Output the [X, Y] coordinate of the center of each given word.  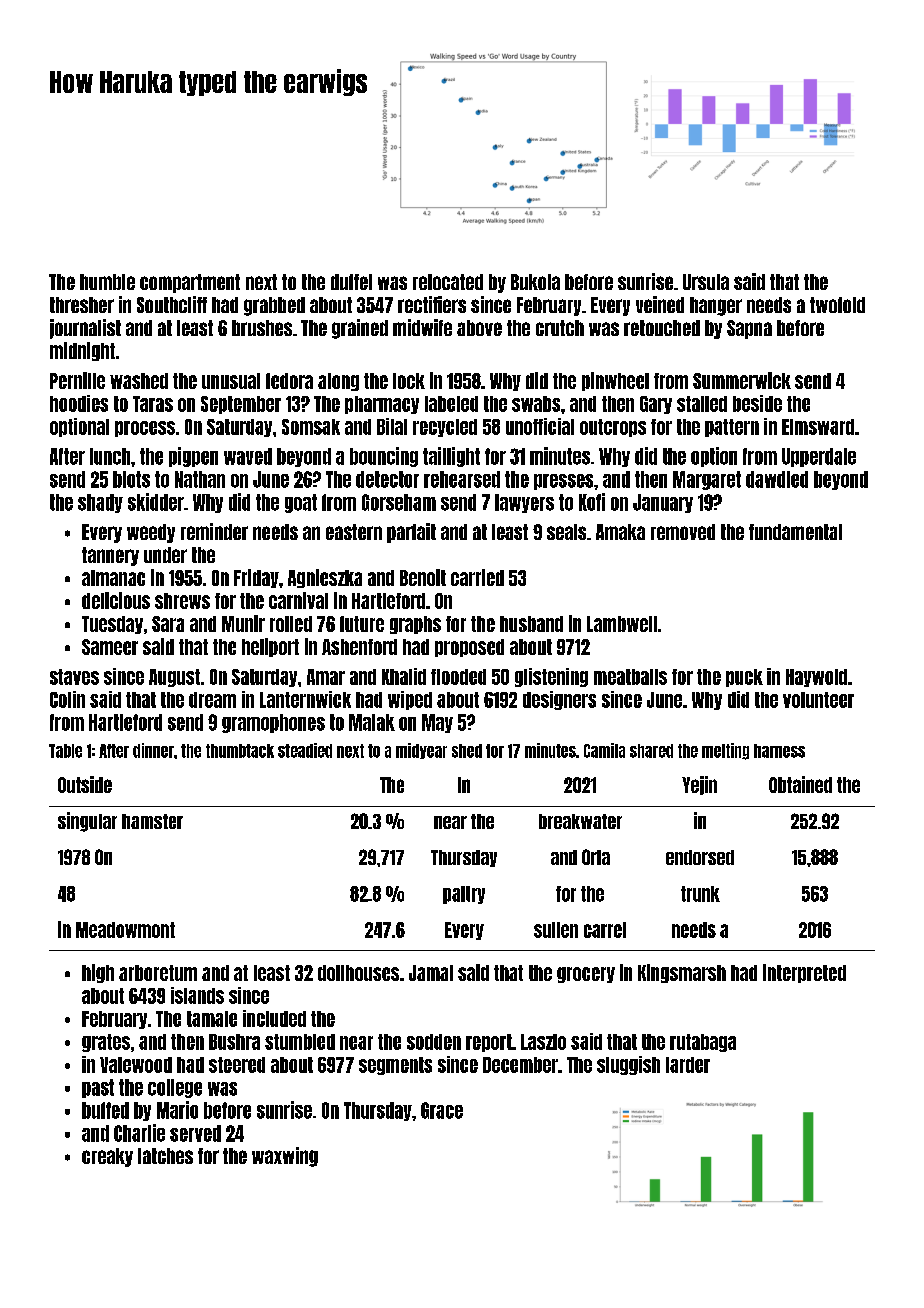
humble [107, 282]
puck [744, 678]
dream [212, 700]
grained [360, 329]
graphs [415, 625]
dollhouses [358, 973]
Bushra [234, 1042]
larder [688, 1065]
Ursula [706, 282]
